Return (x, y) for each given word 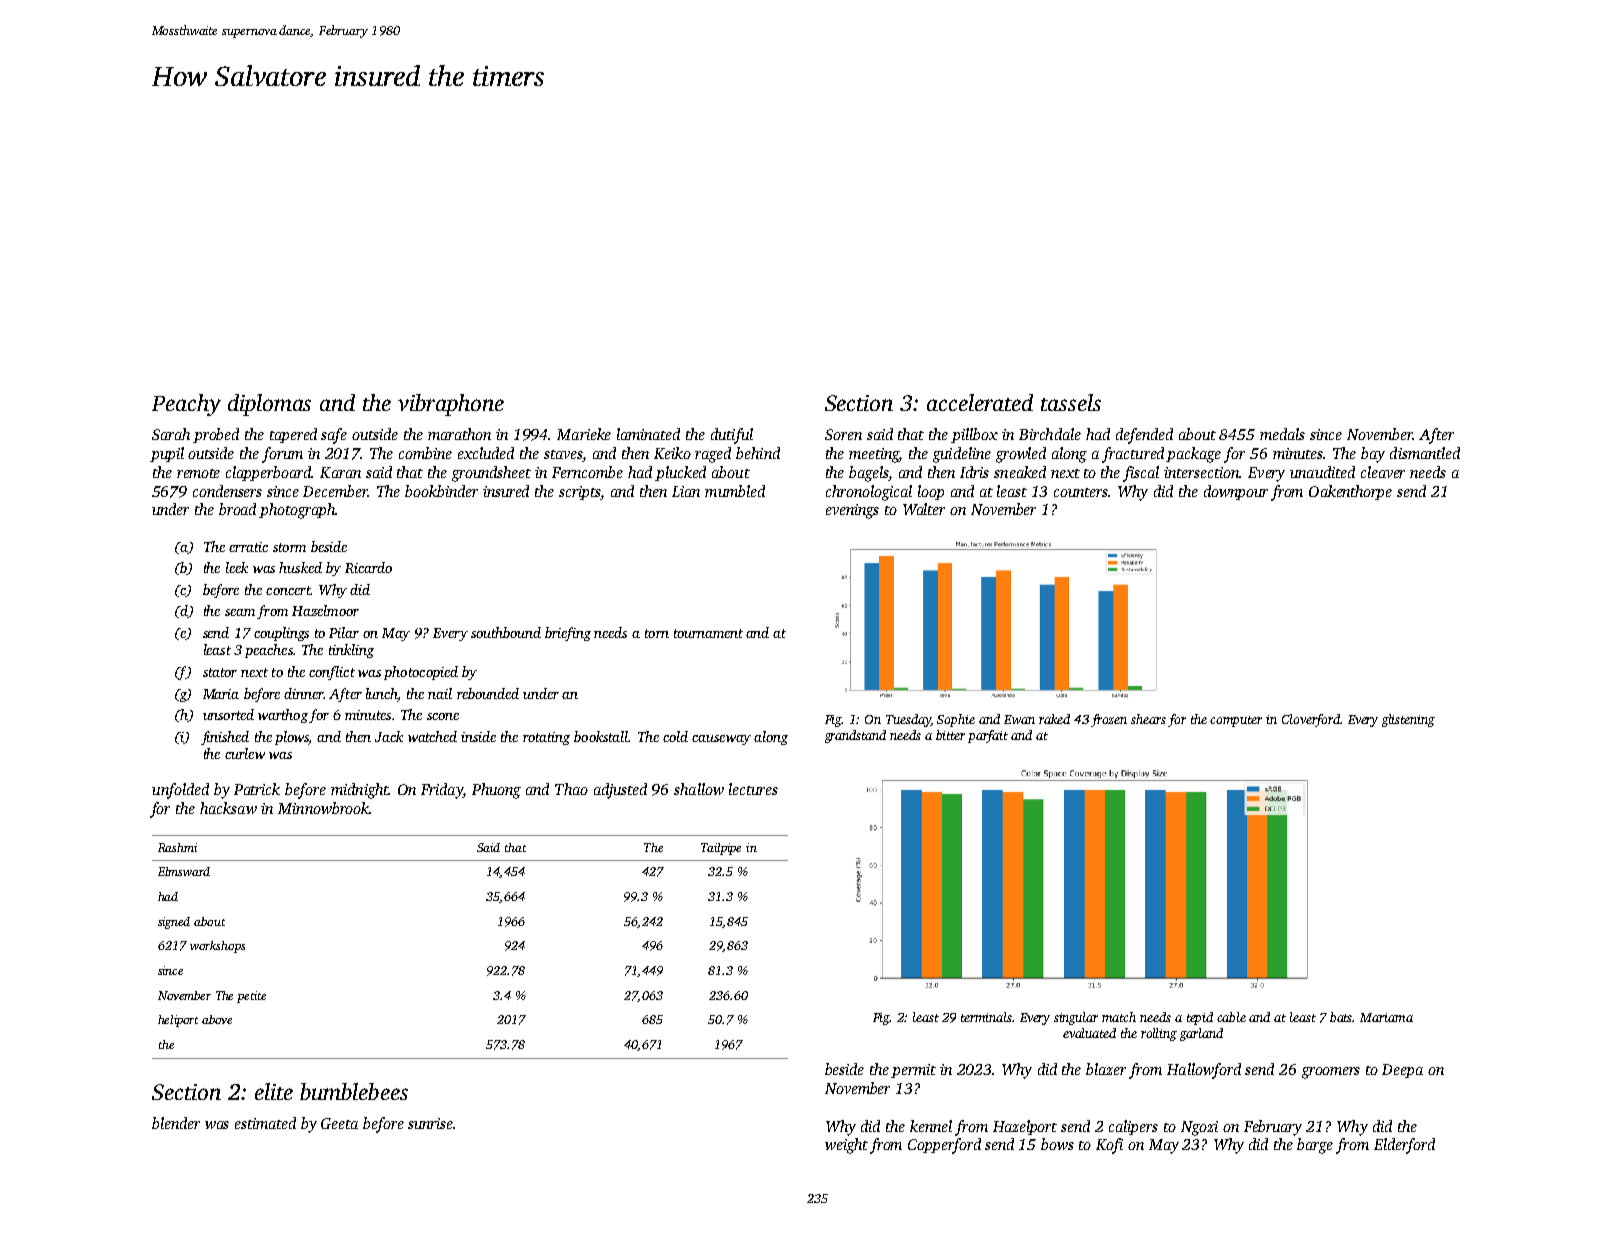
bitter (950, 735)
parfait (988, 736)
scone (443, 716)
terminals (986, 1017)
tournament (708, 633)
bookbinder (441, 491)
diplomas (269, 405)
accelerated (980, 402)
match (1119, 1017)
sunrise (430, 1123)
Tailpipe (721, 849)
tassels (1071, 402)
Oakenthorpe (1350, 492)
